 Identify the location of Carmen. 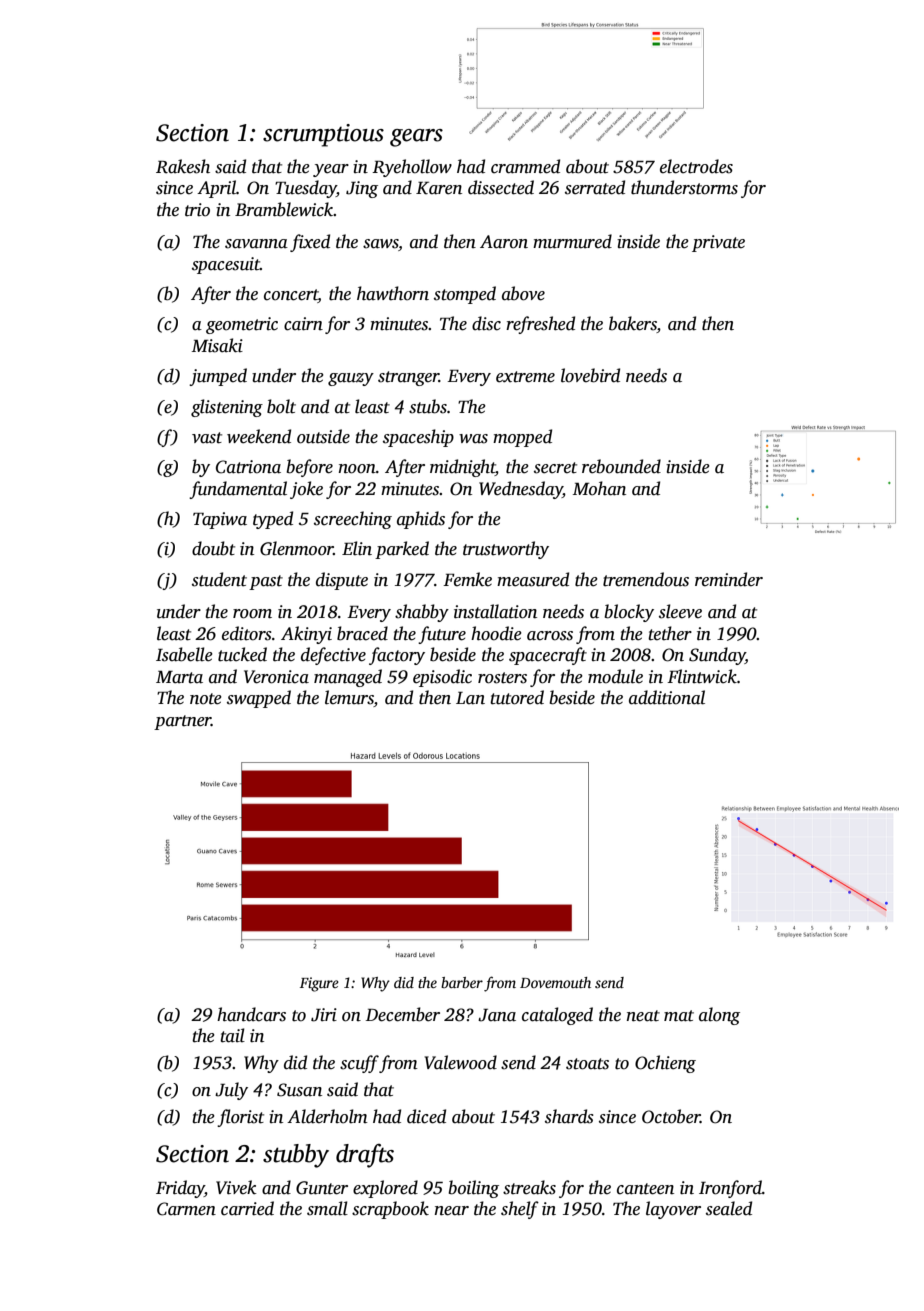
(186, 1209).
